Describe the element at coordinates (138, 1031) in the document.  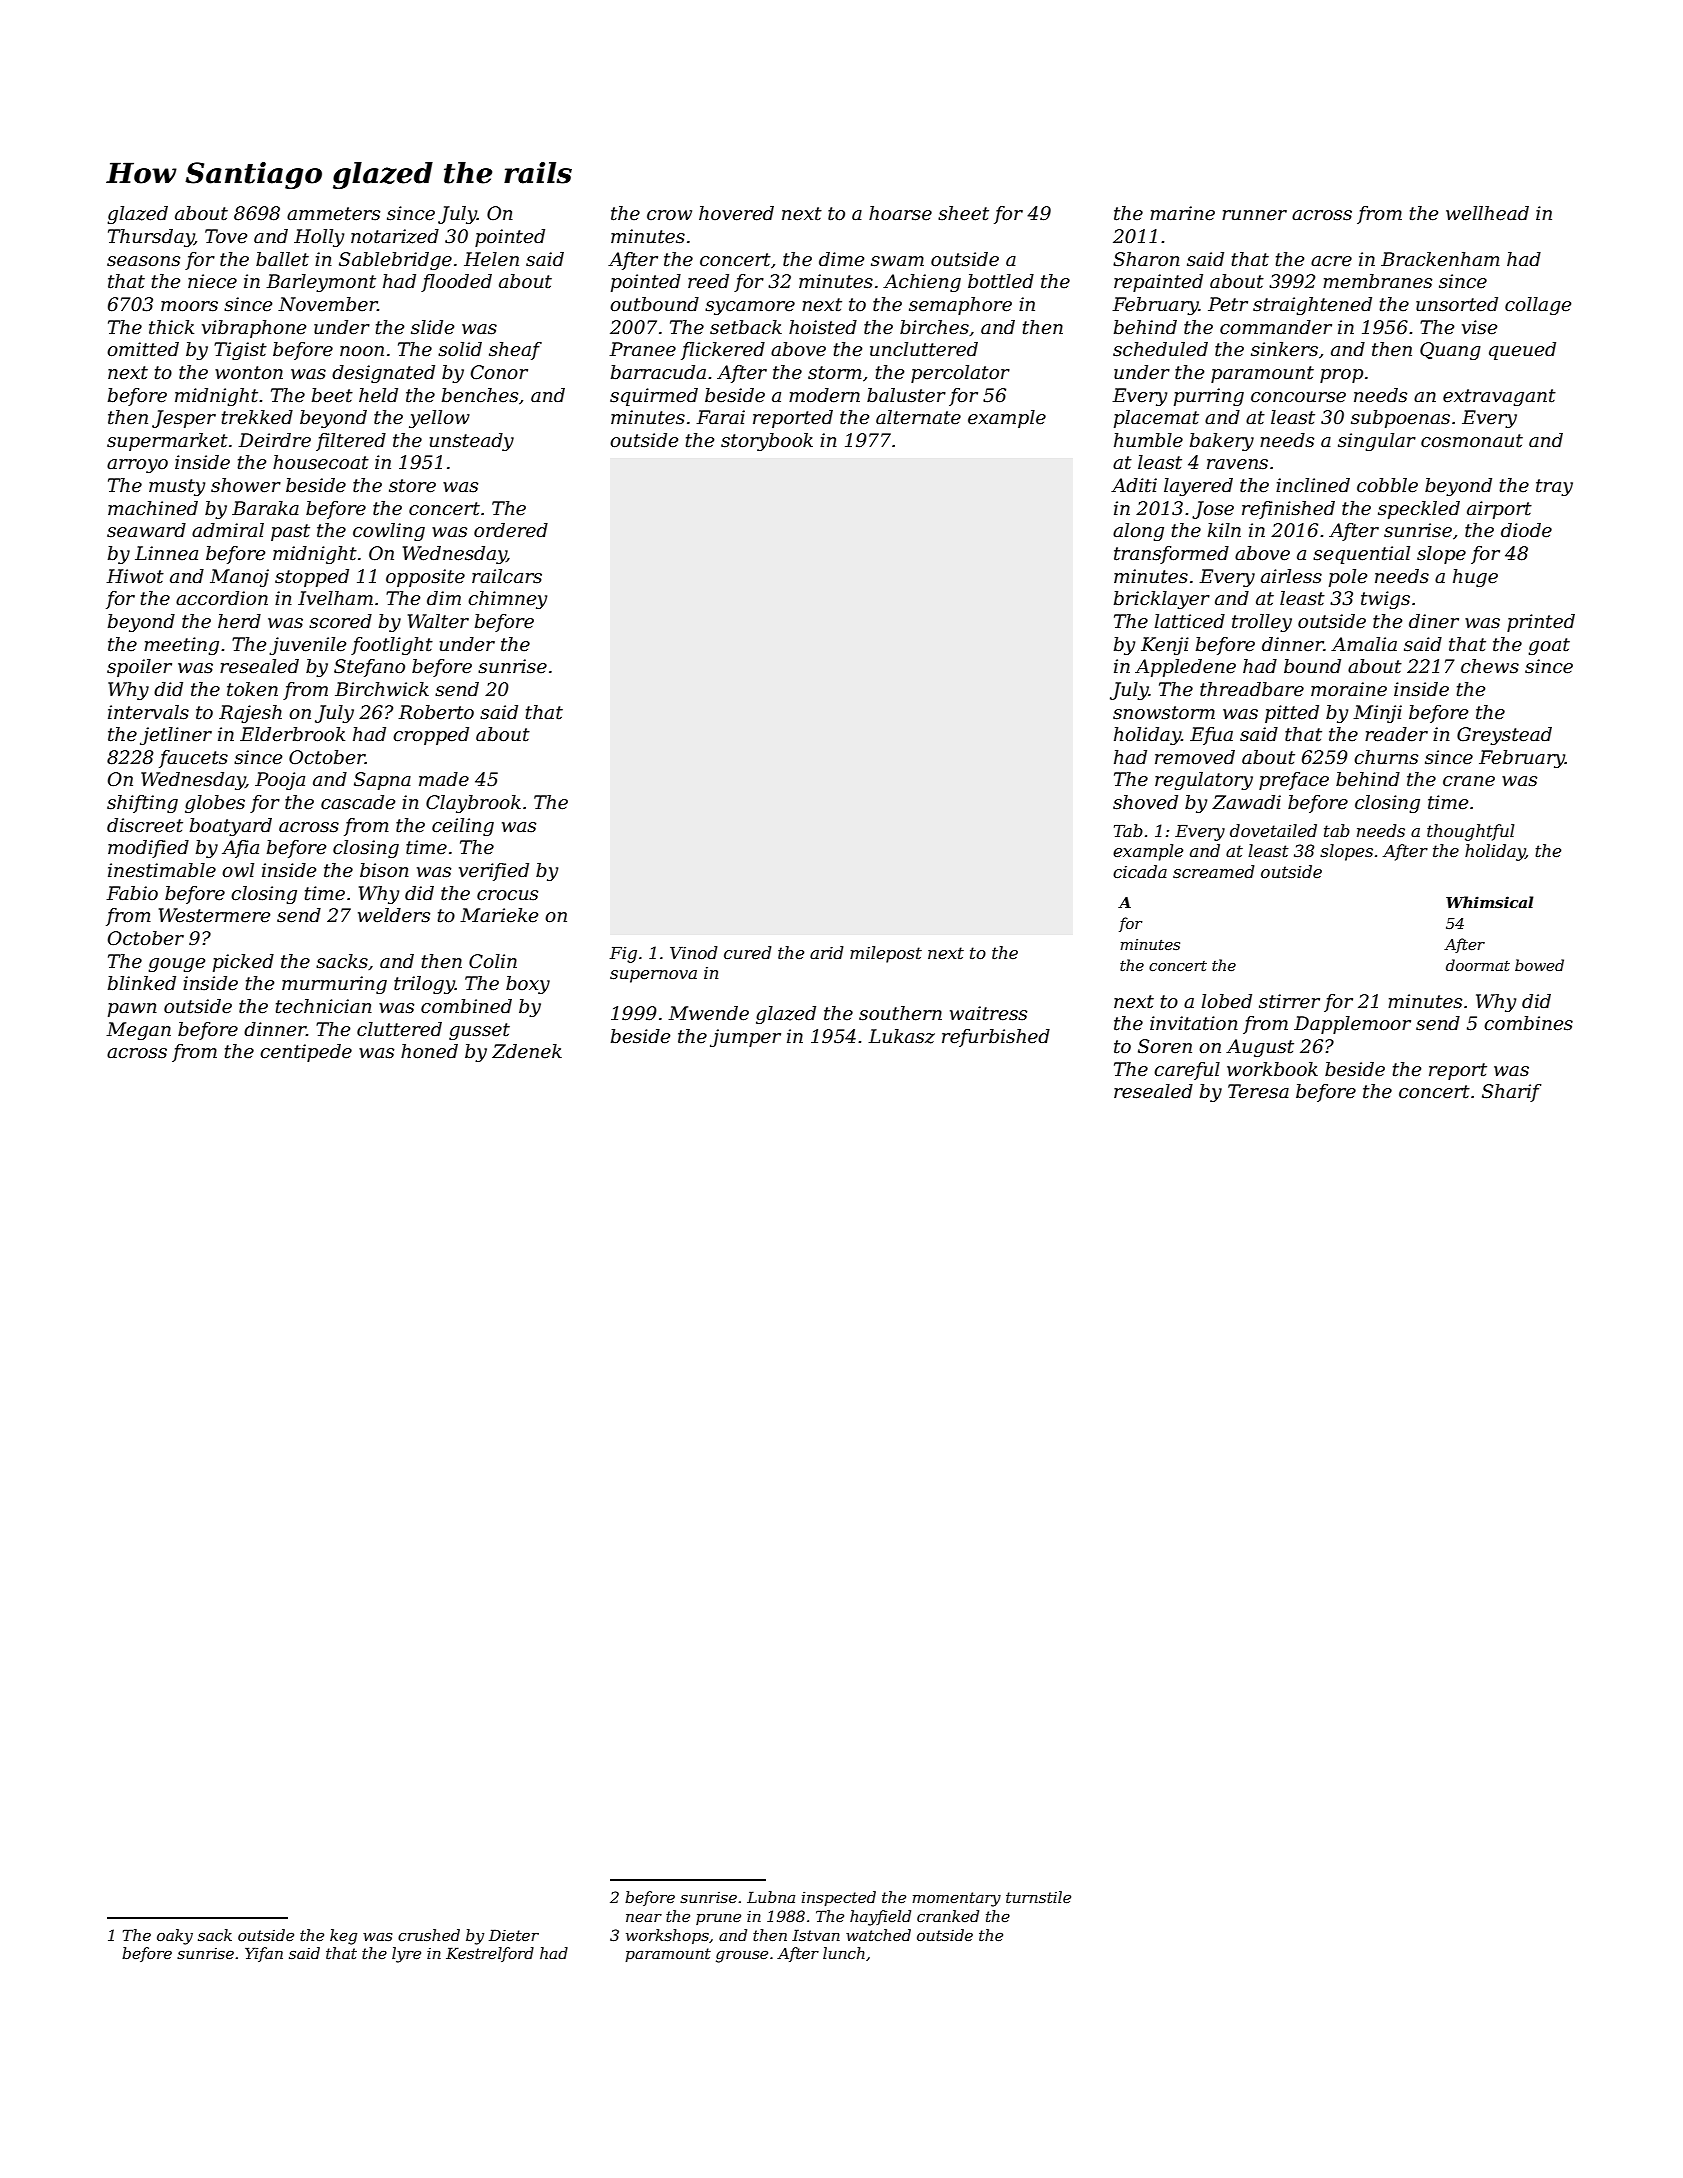
I see `Megan` at that location.
